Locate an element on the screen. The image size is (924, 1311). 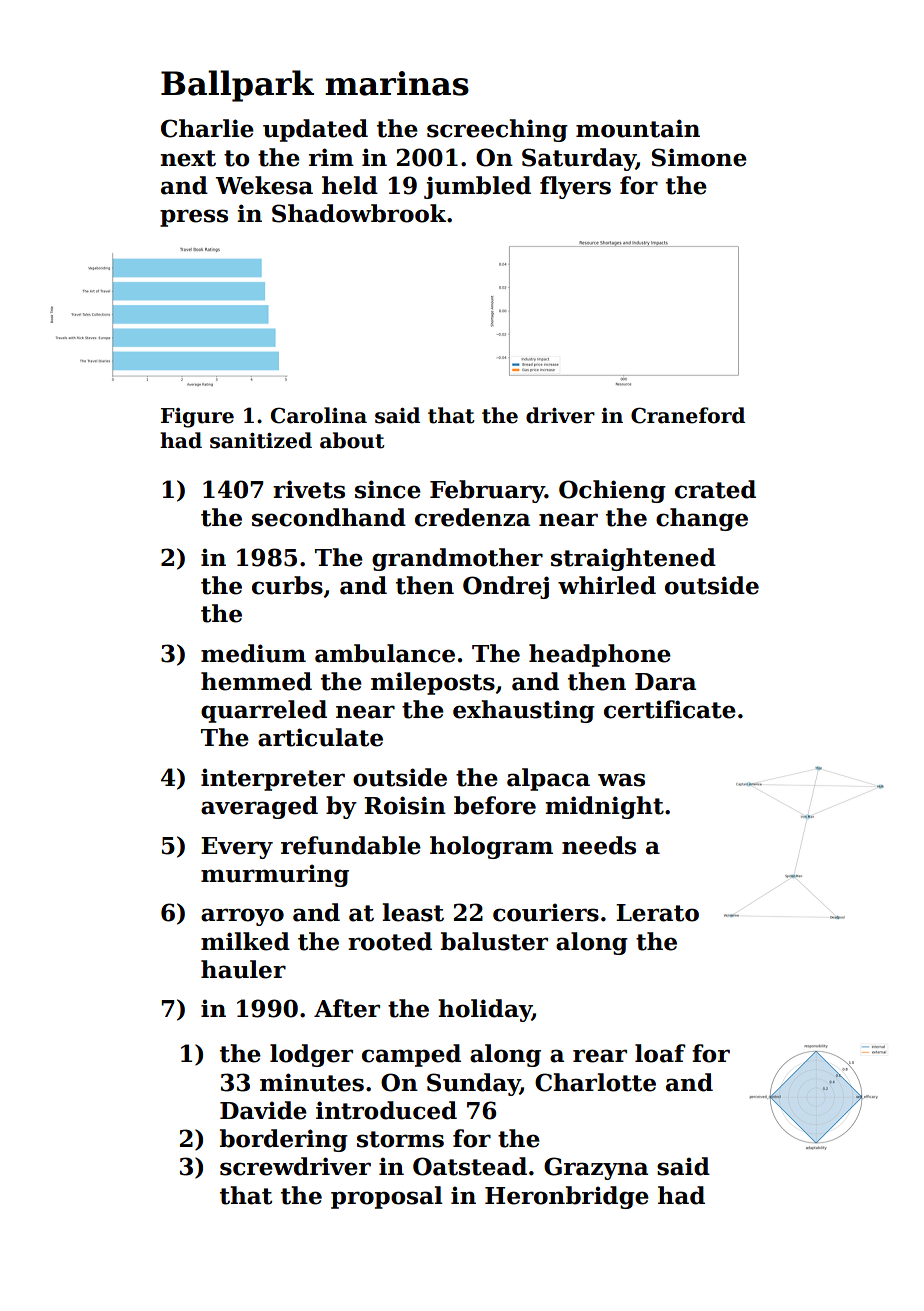
press is located at coordinates (194, 218).
